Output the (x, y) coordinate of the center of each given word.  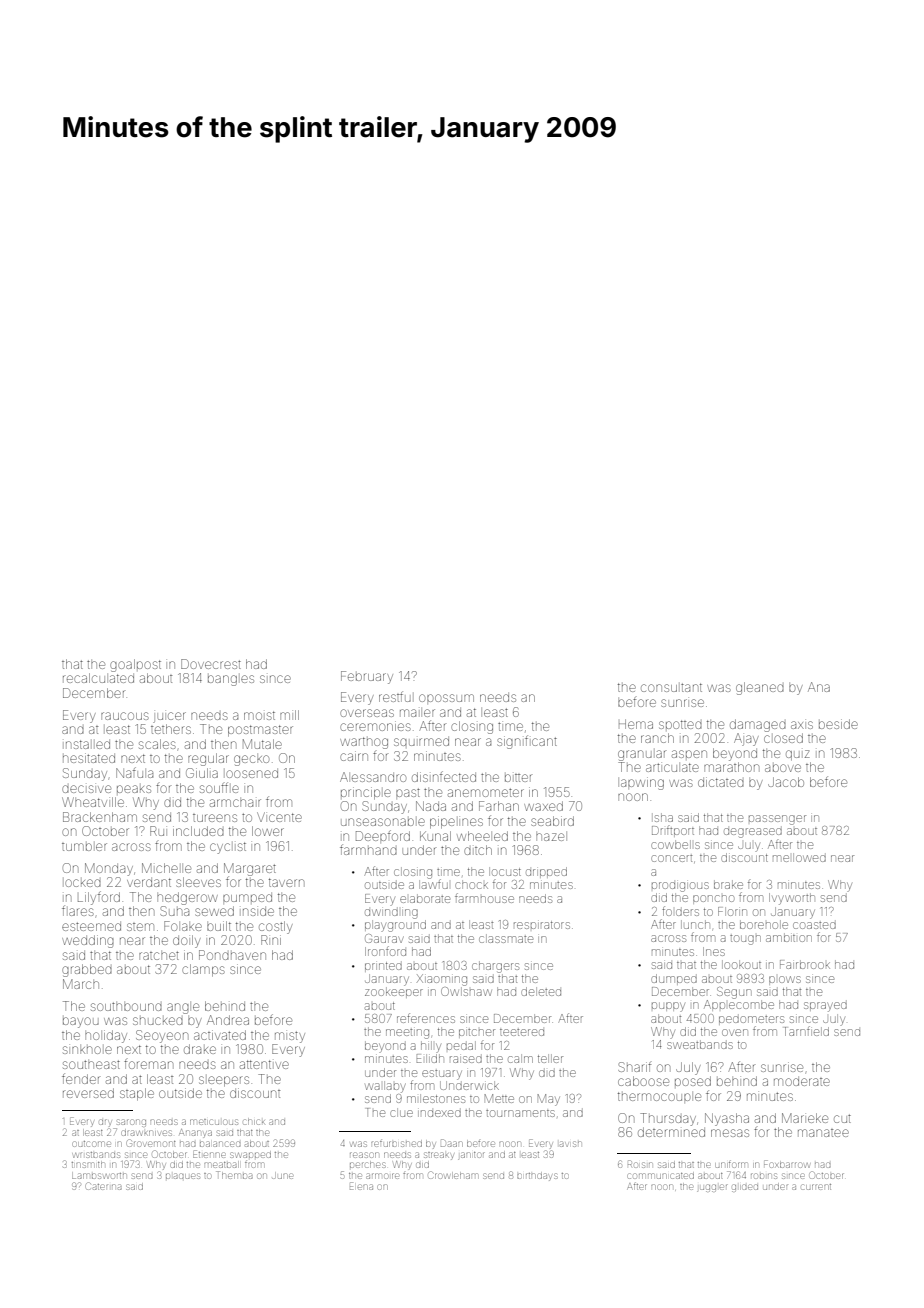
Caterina (104, 1186)
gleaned (760, 688)
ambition (789, 937)
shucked (158, 1021)
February (367, 677)
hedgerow (187, 898)
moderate (802, 1081)
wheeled (482, 836)
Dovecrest (211, 664)
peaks (134, 789)
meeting (407, 1034)
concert (671, 858)
